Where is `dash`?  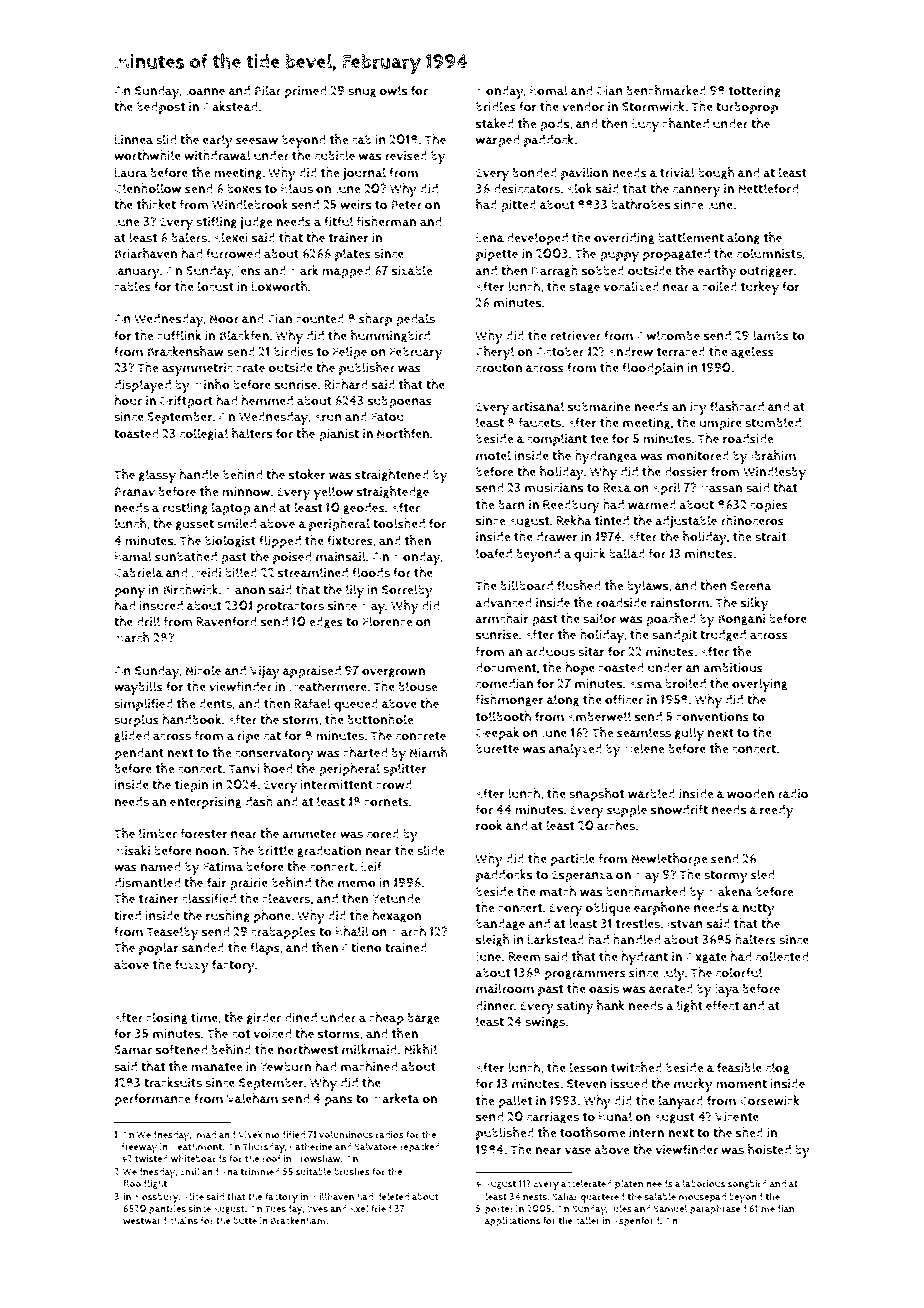 dash is located at coordinates (259, 801).
